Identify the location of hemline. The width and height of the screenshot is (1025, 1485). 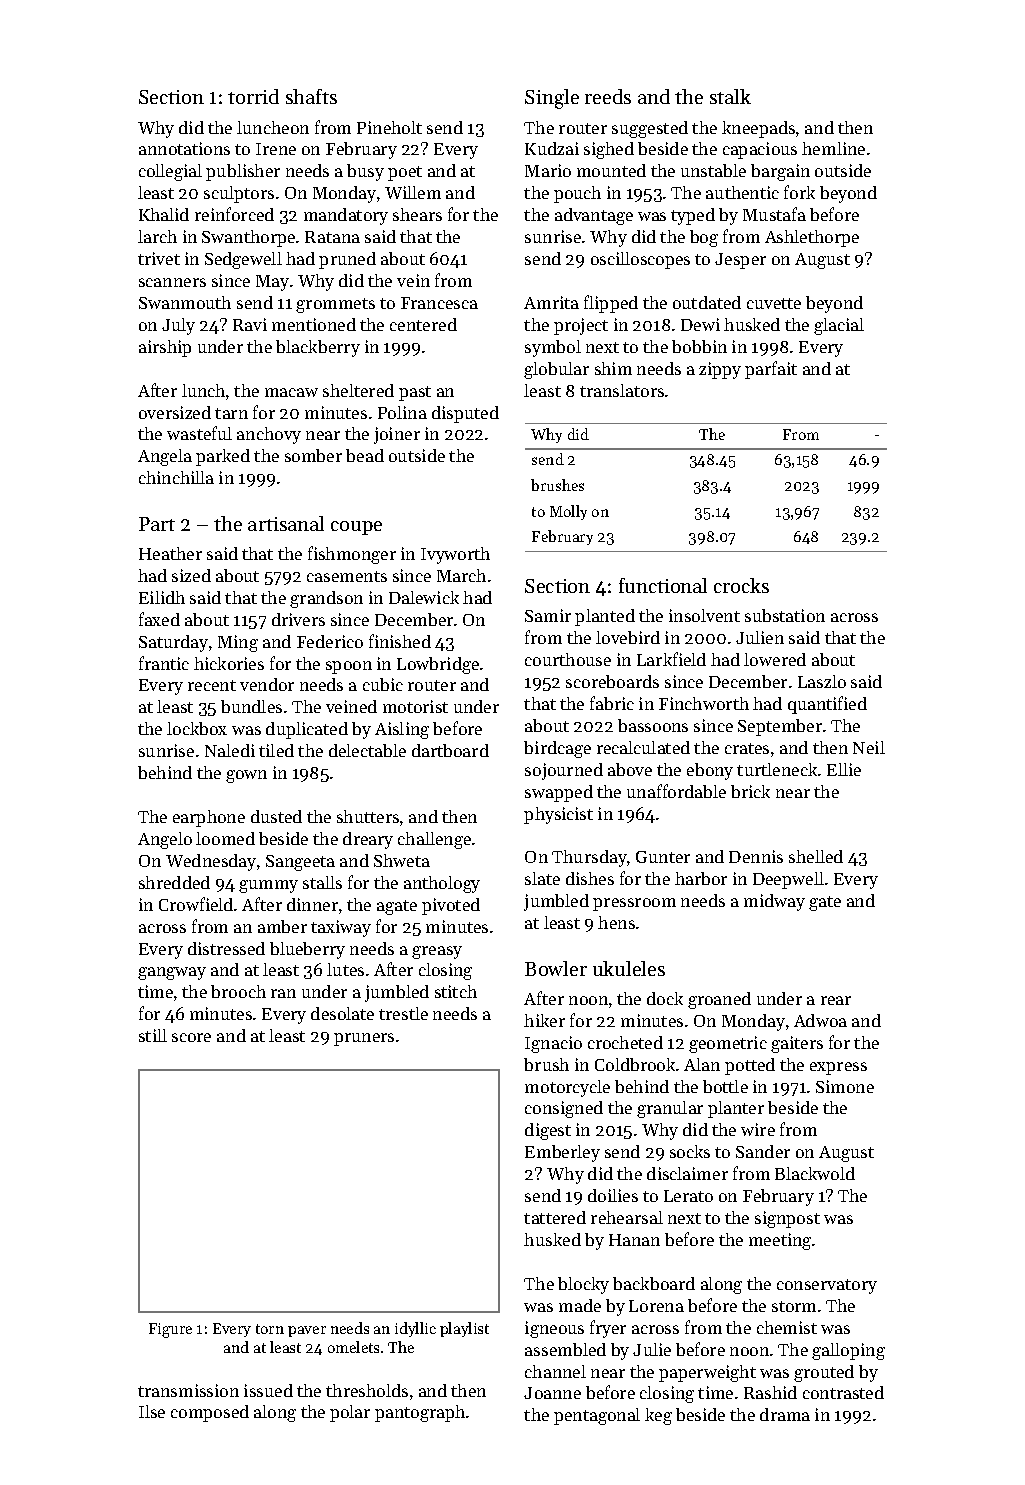
(833, 148).
